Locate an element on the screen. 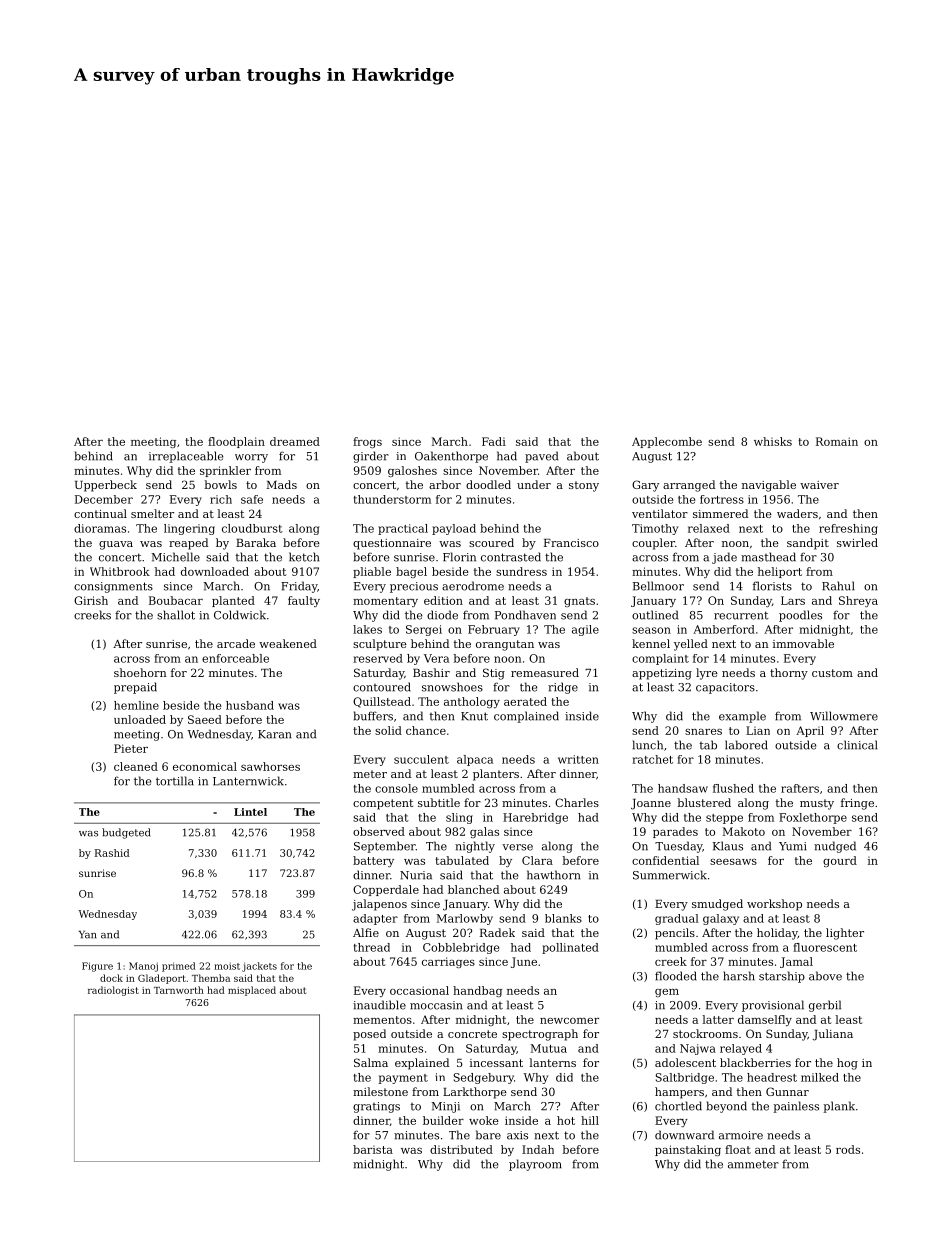  aerated is located at coordinates (525, 701).
